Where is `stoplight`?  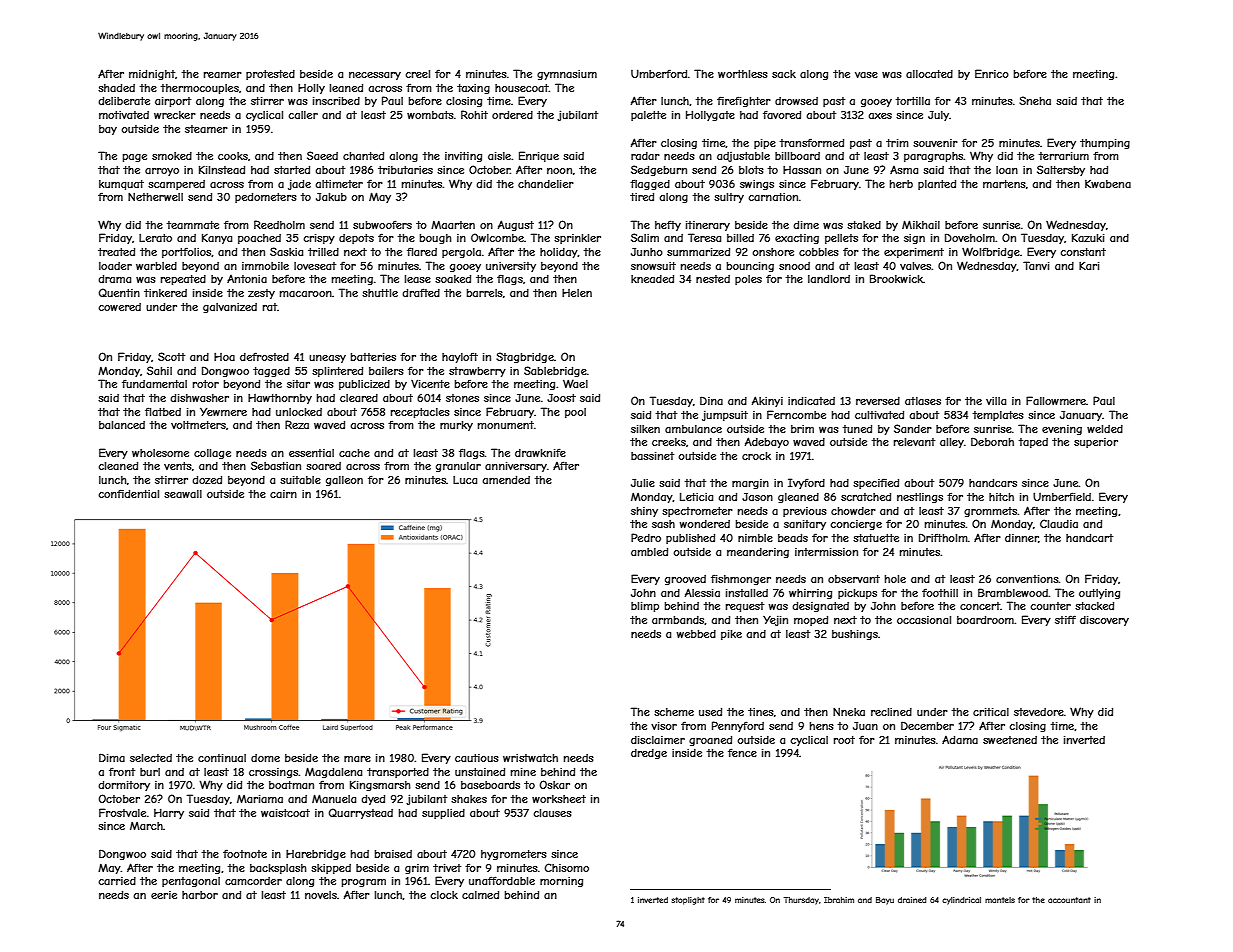
stoplight is located at coordinates (688, 901).
